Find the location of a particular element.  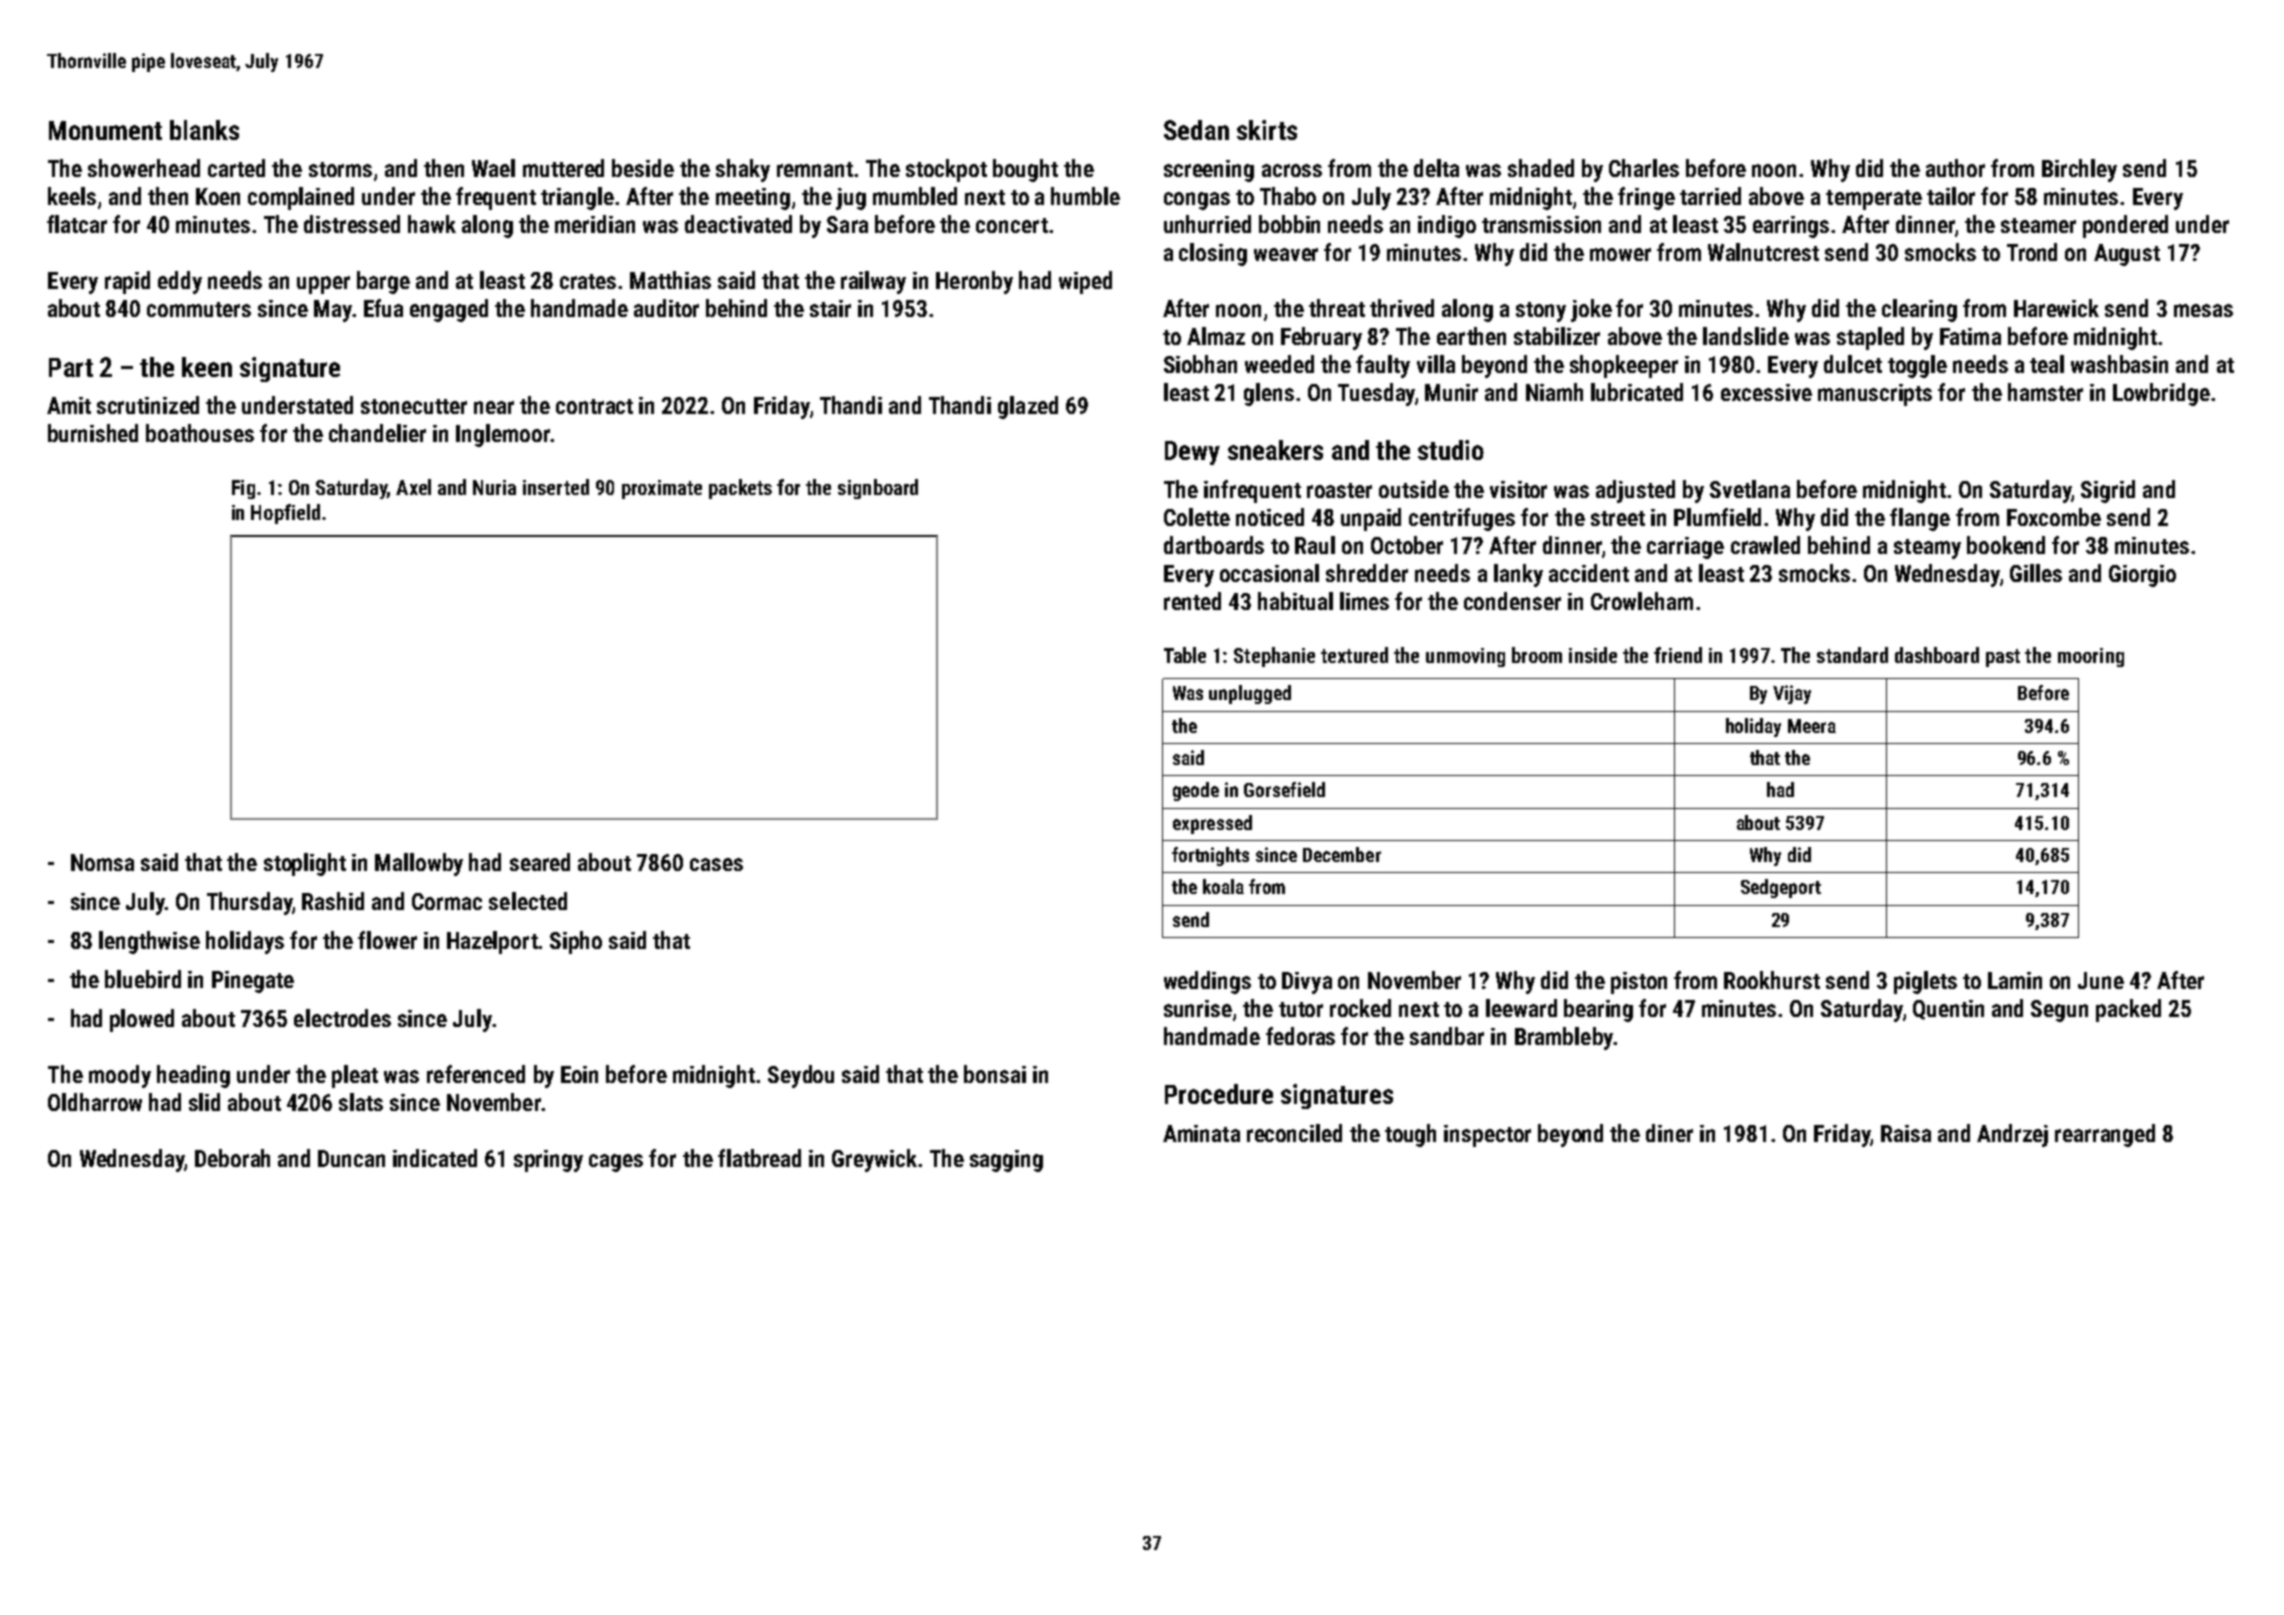

author is located at coordinates (1955, 168).
